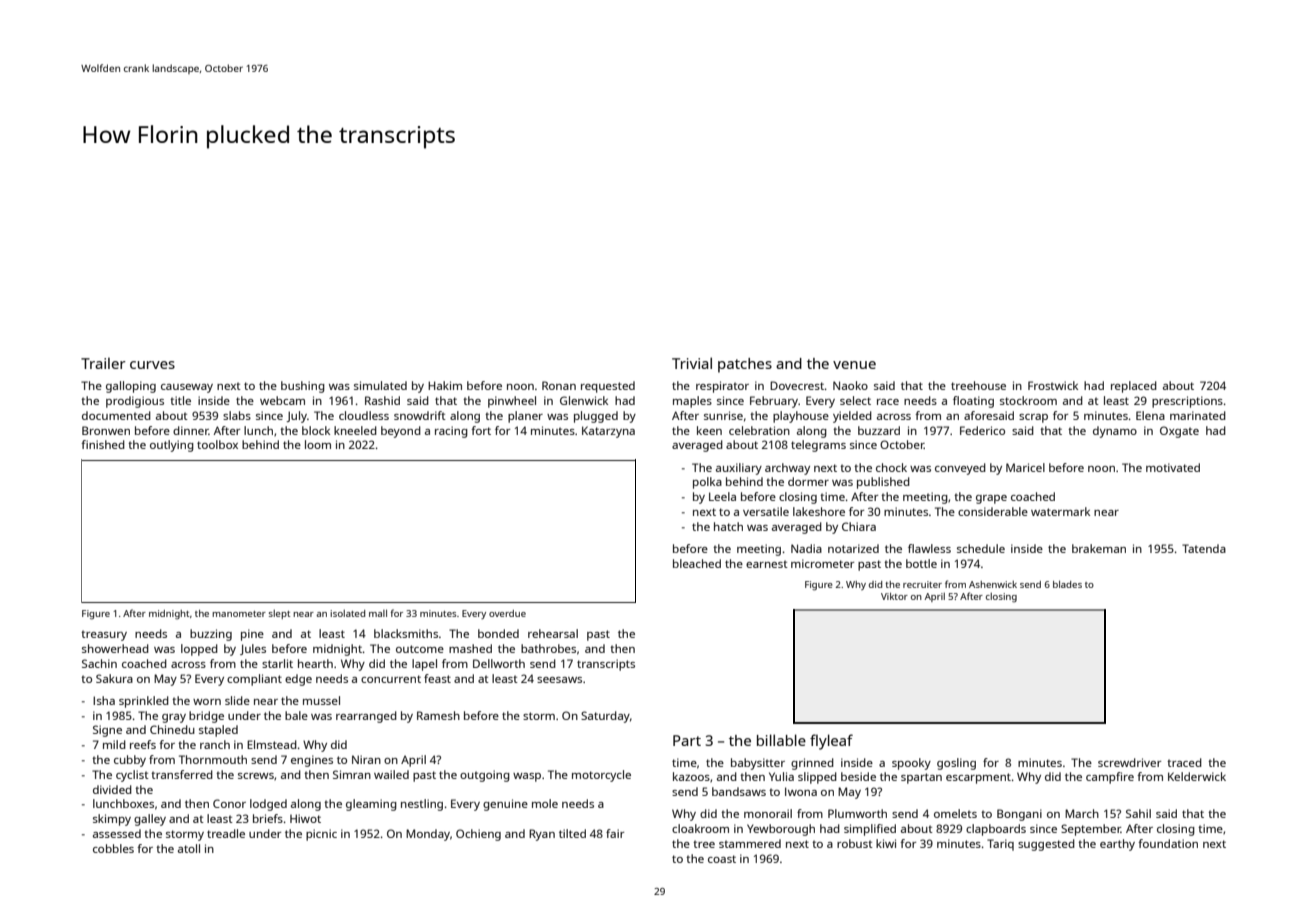 The image size is (1308, 924). What do you see at coordinates (1173, 467) in the screenshot?
I see `motivated` at bounding box center [1173, 467].
